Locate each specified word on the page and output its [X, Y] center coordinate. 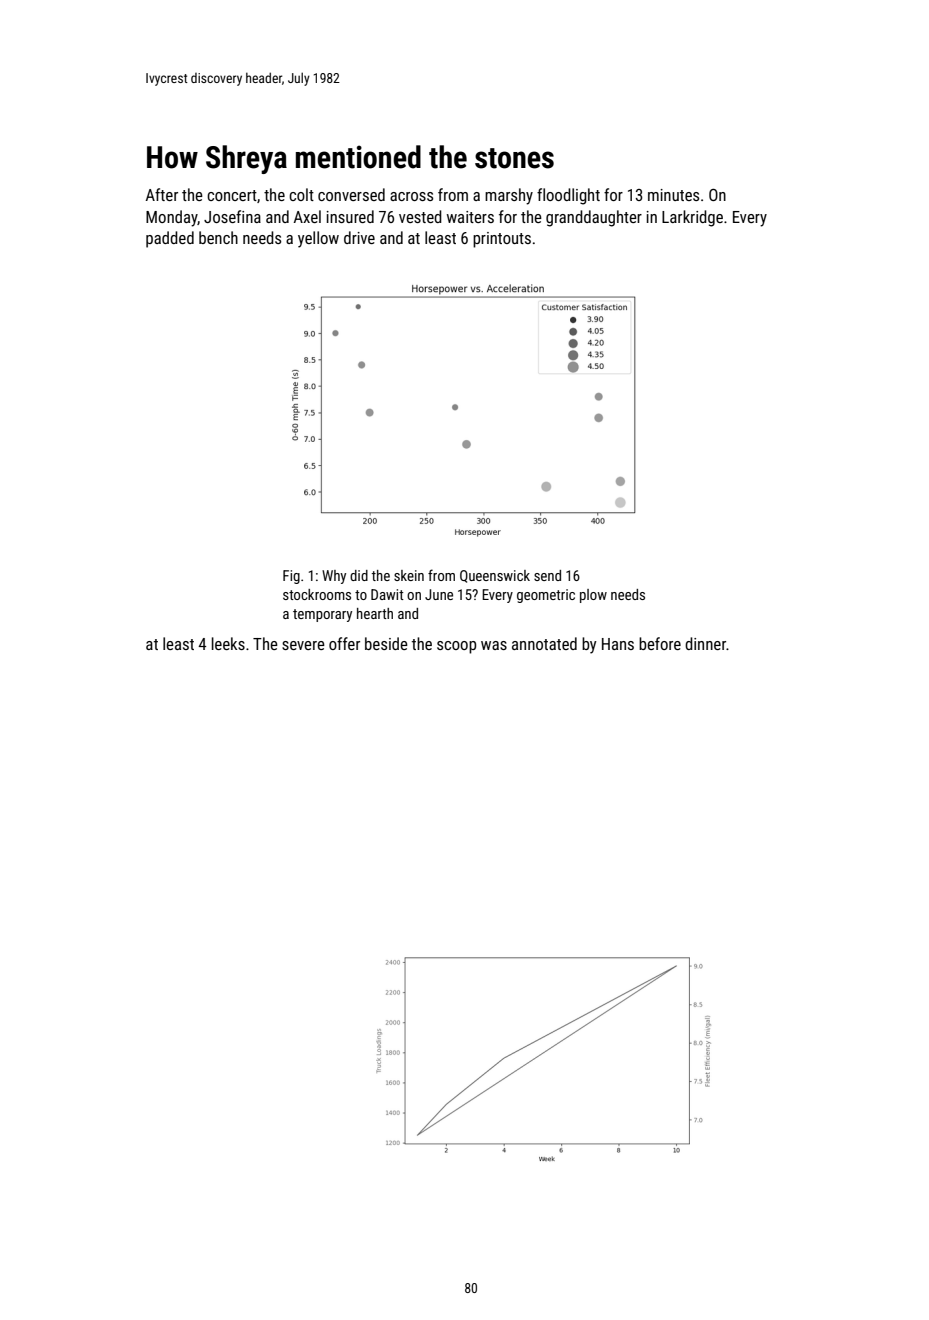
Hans [618, 644]
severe [303, 645]
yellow [318, 239]
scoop [456, 647]
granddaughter [594, 218]
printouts [502, 240]
